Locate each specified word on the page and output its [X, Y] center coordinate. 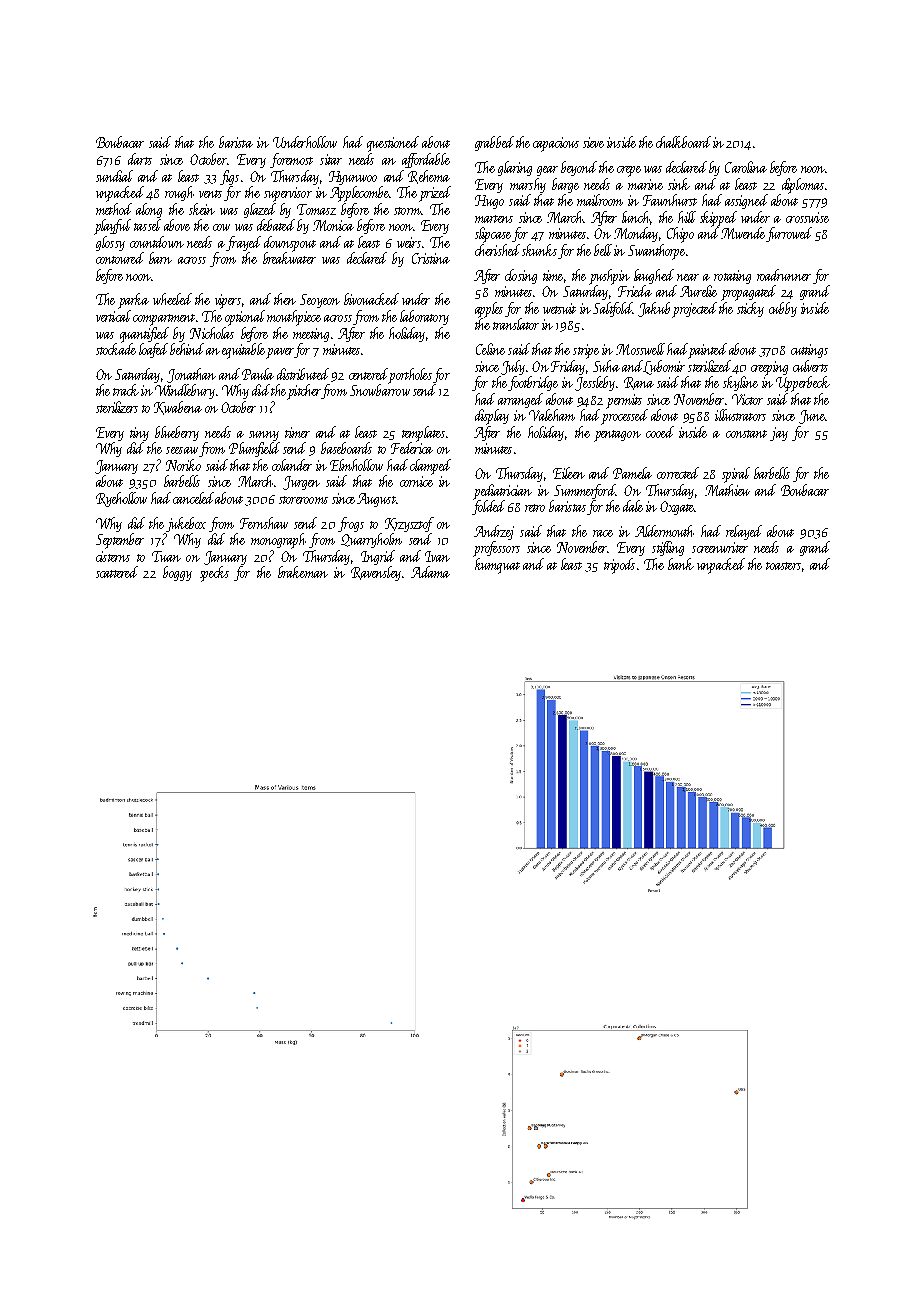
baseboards [346, 448]
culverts [810, 366]
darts [140, 159]
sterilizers [117, 407]
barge [565, 185]
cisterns [113, 556]
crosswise [807, 217]
